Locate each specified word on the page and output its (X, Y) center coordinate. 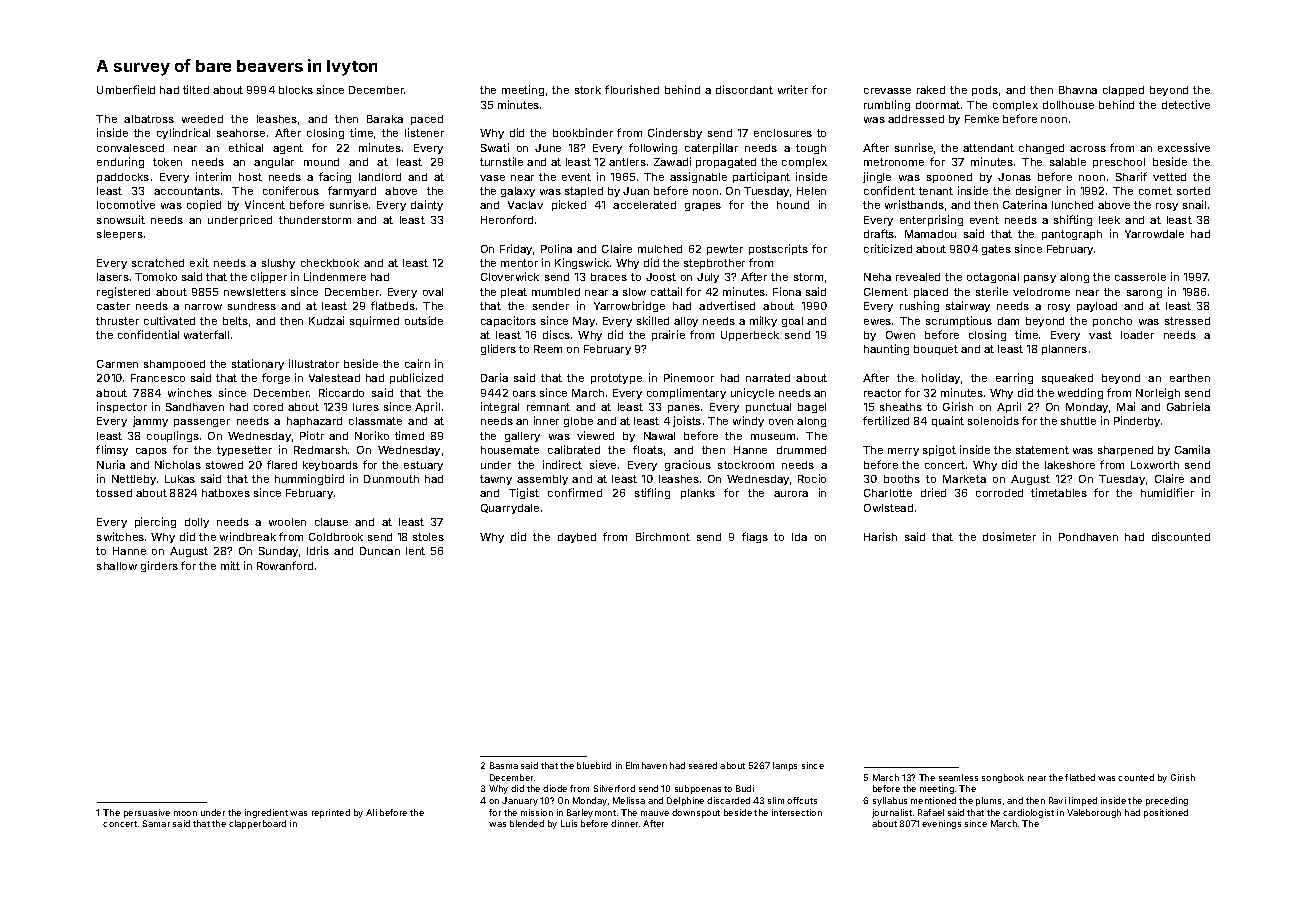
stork (588, 90)
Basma (504, 765)
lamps (785, 766)
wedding (1080, 393)
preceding (1167, 801)
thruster (117, 321)
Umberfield (126, 89)
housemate (510, 450)
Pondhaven (1088, 537)
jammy (150, 421)
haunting (886, 349)
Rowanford (285, 565)
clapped (1123, 91)
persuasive (147, 813)
